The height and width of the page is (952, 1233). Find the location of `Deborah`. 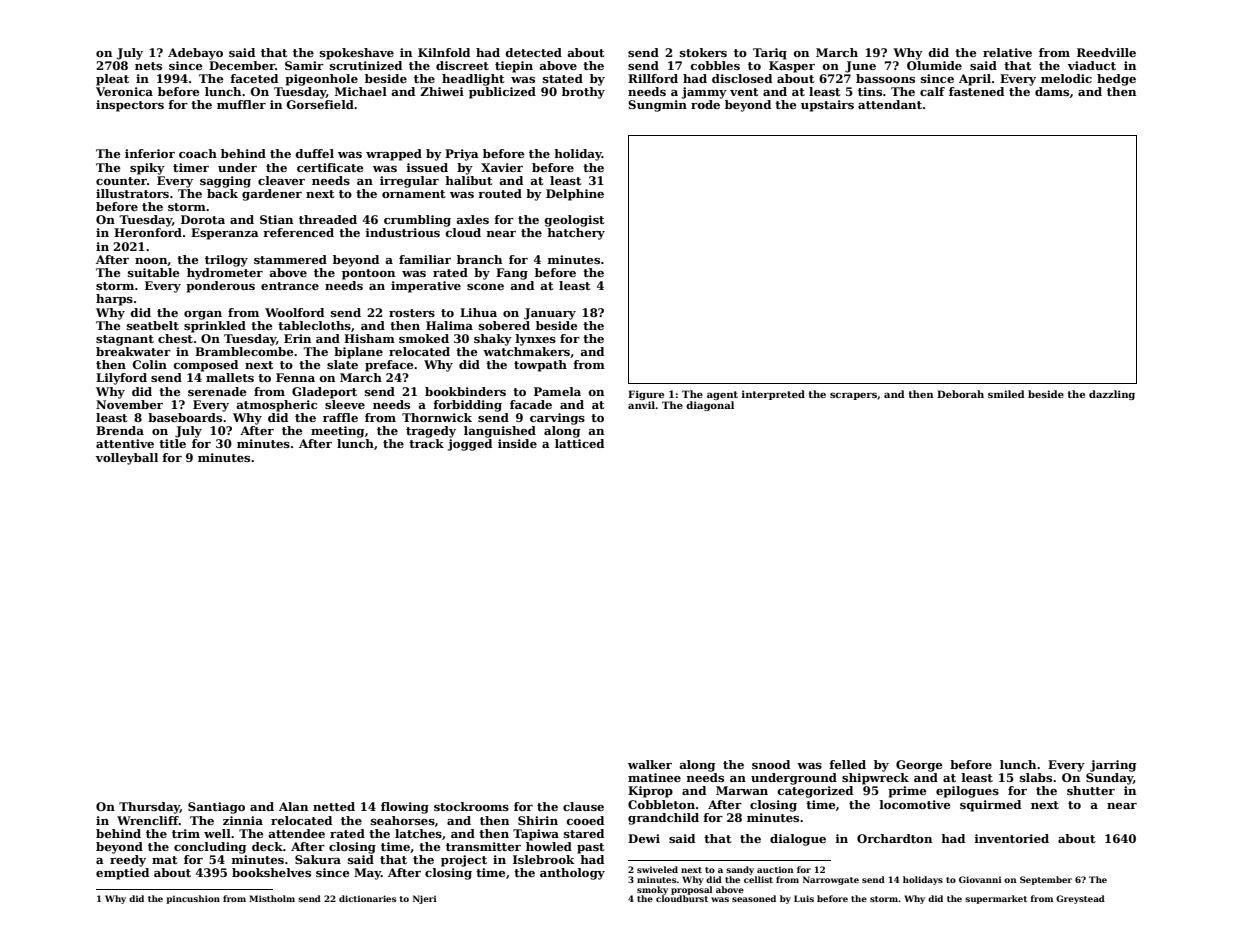

Deborah is located at coordinates (960, 394).
